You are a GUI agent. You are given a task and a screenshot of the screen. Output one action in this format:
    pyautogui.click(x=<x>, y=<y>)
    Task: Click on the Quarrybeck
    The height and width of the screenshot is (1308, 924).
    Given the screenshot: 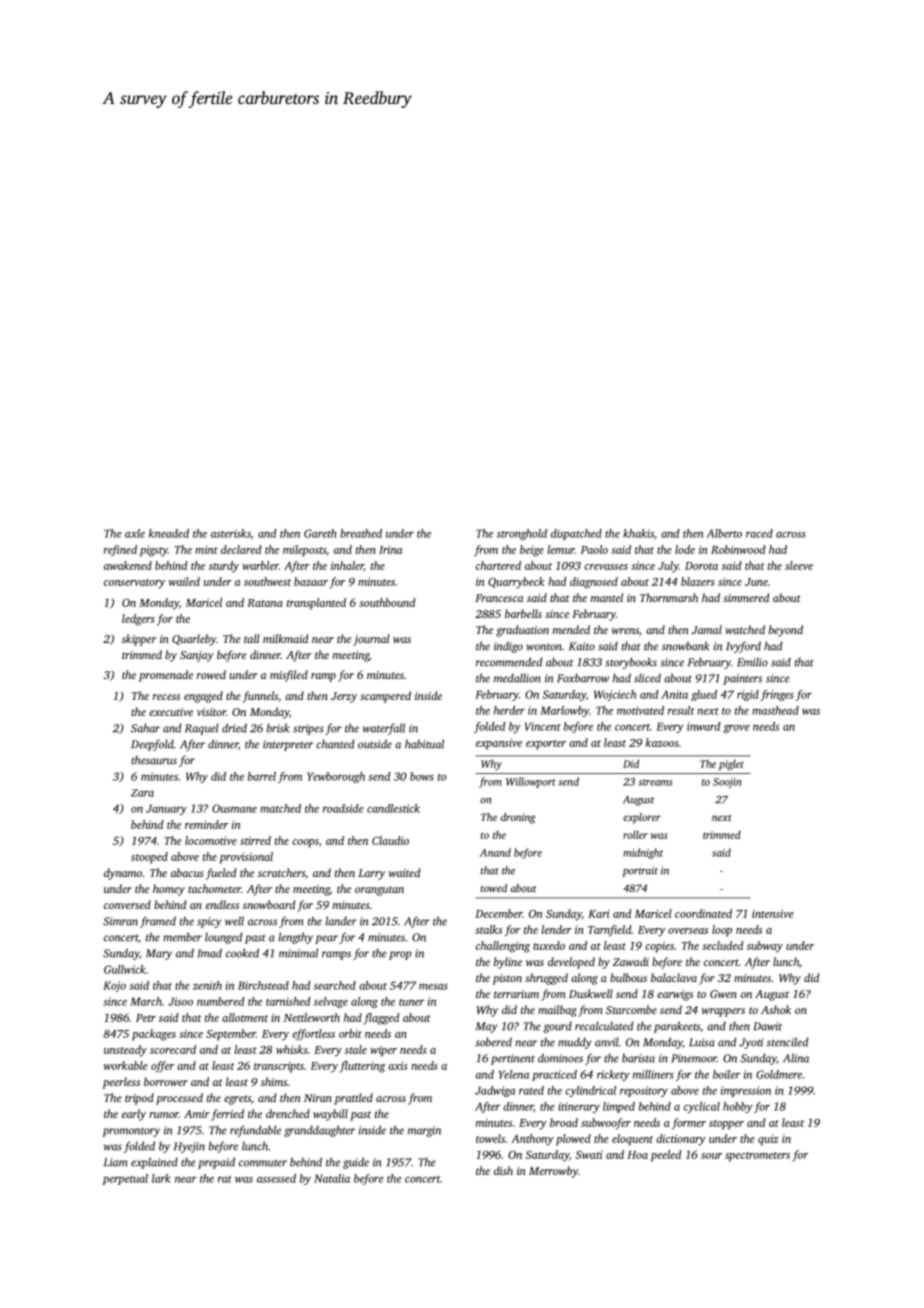 What is the action you would take?
    pyautogui.click(x=516, y=583)
